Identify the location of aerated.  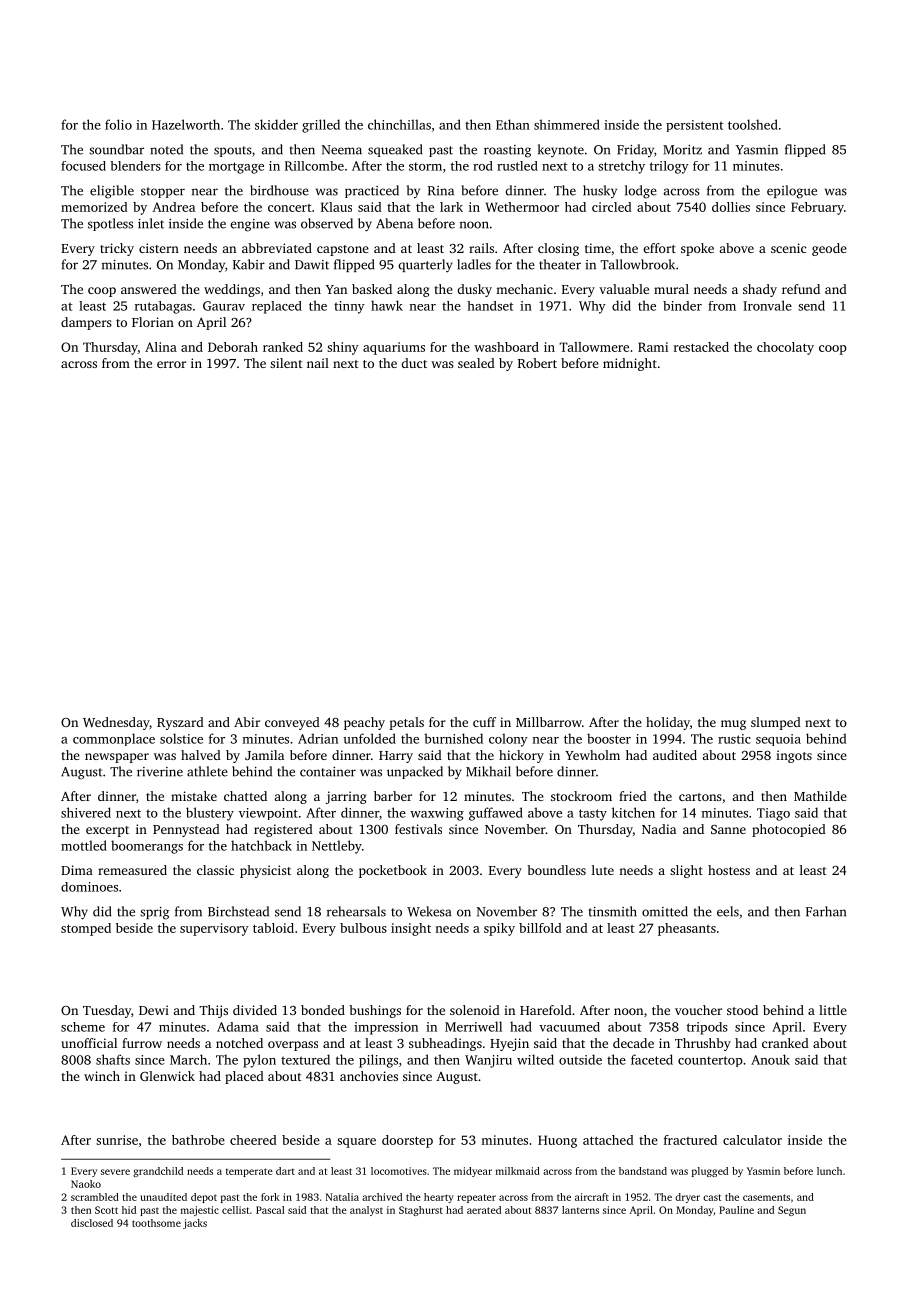
(484, 1210).
